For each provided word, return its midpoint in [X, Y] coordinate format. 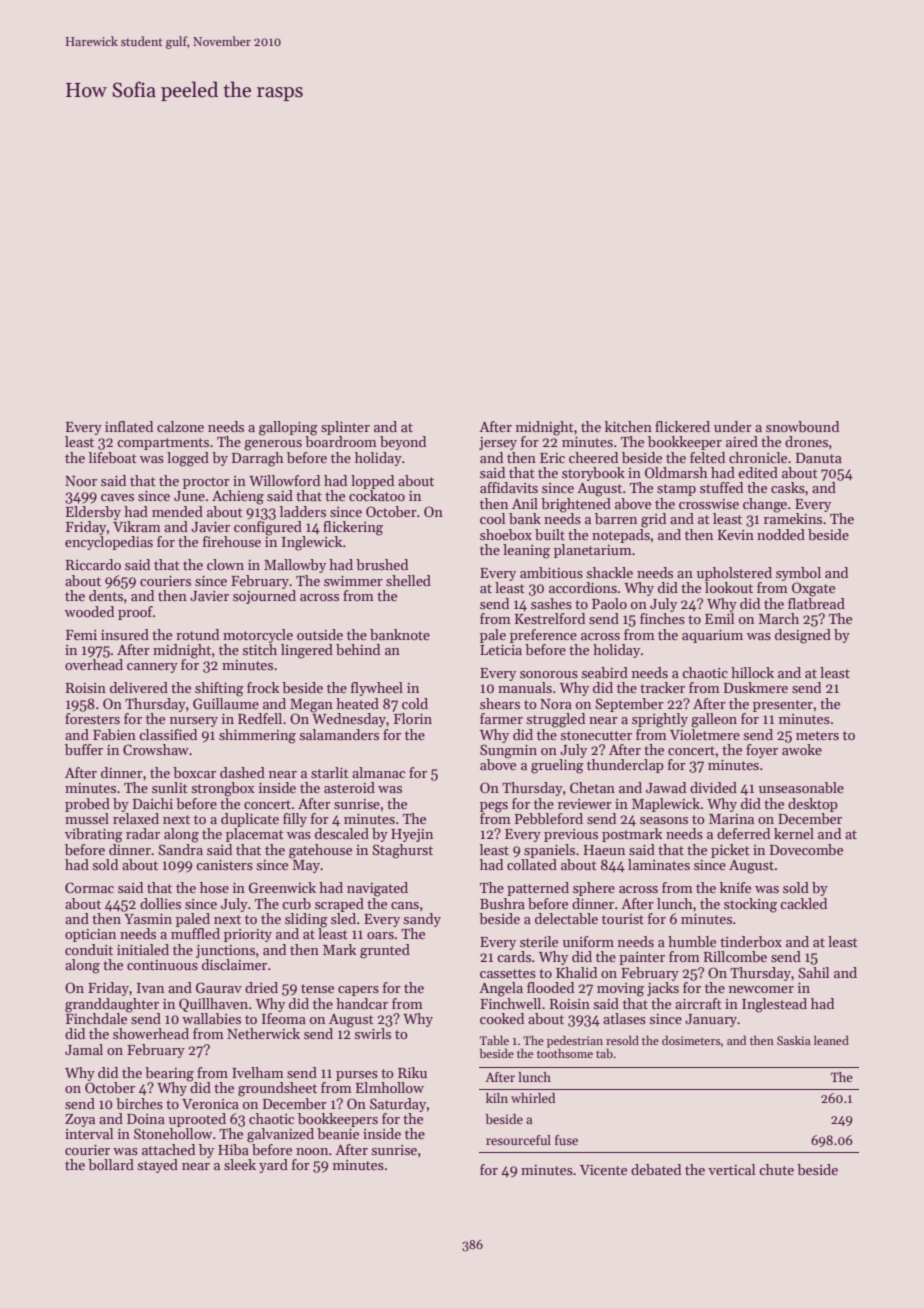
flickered [682, 426]
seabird [604, 672]
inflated [129, 426]
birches [139, 1103]
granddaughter [112, 1005]
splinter [345, 428]
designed [803, 636]
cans [405, 905]
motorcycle [258, 636]
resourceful [518, 1140]
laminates [659, 864]
